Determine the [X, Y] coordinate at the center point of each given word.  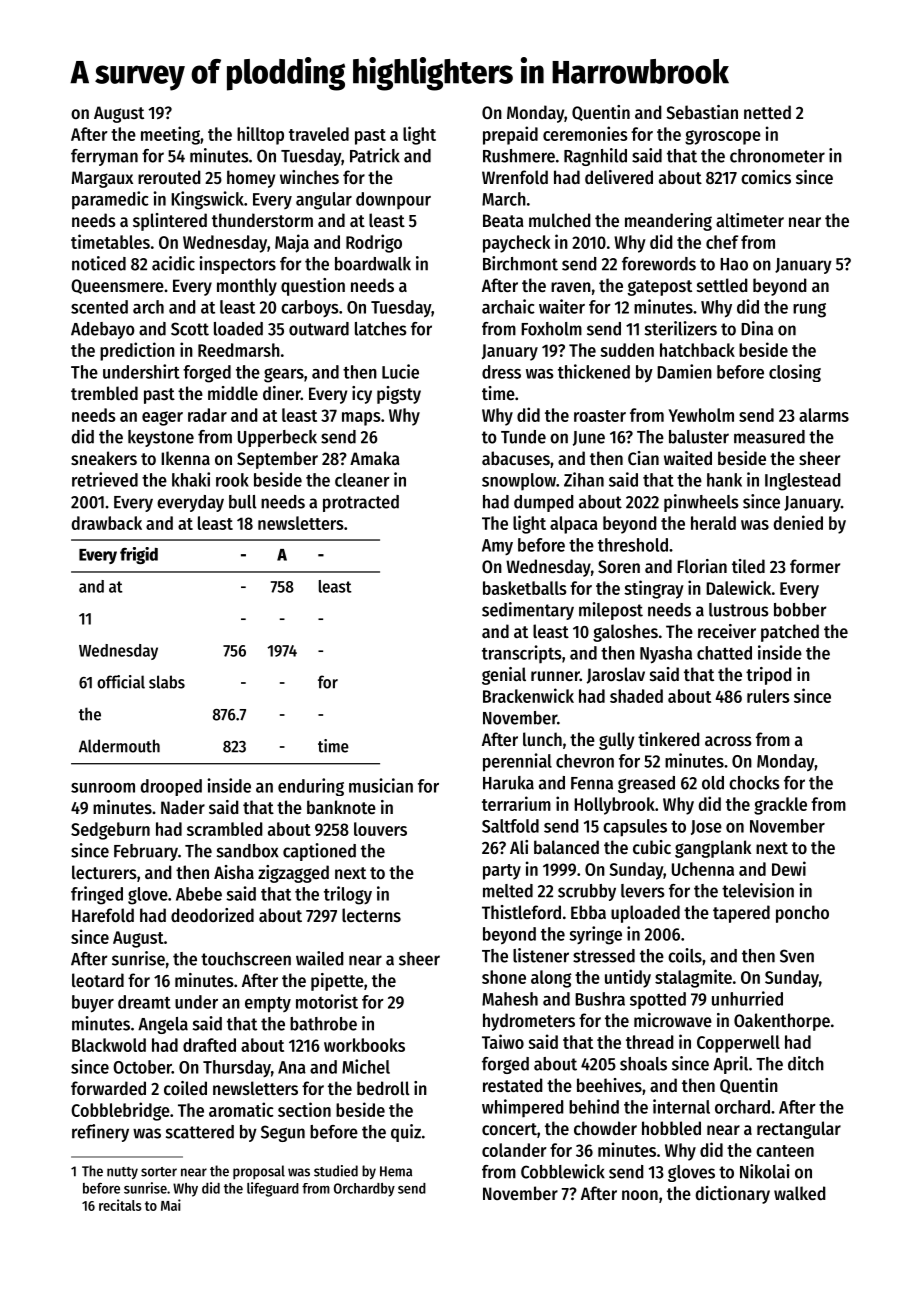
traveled [319, 134]
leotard [98, 980]
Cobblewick [563, 1171]
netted [767, 112]
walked [800, 1193]
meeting [170, 135]
